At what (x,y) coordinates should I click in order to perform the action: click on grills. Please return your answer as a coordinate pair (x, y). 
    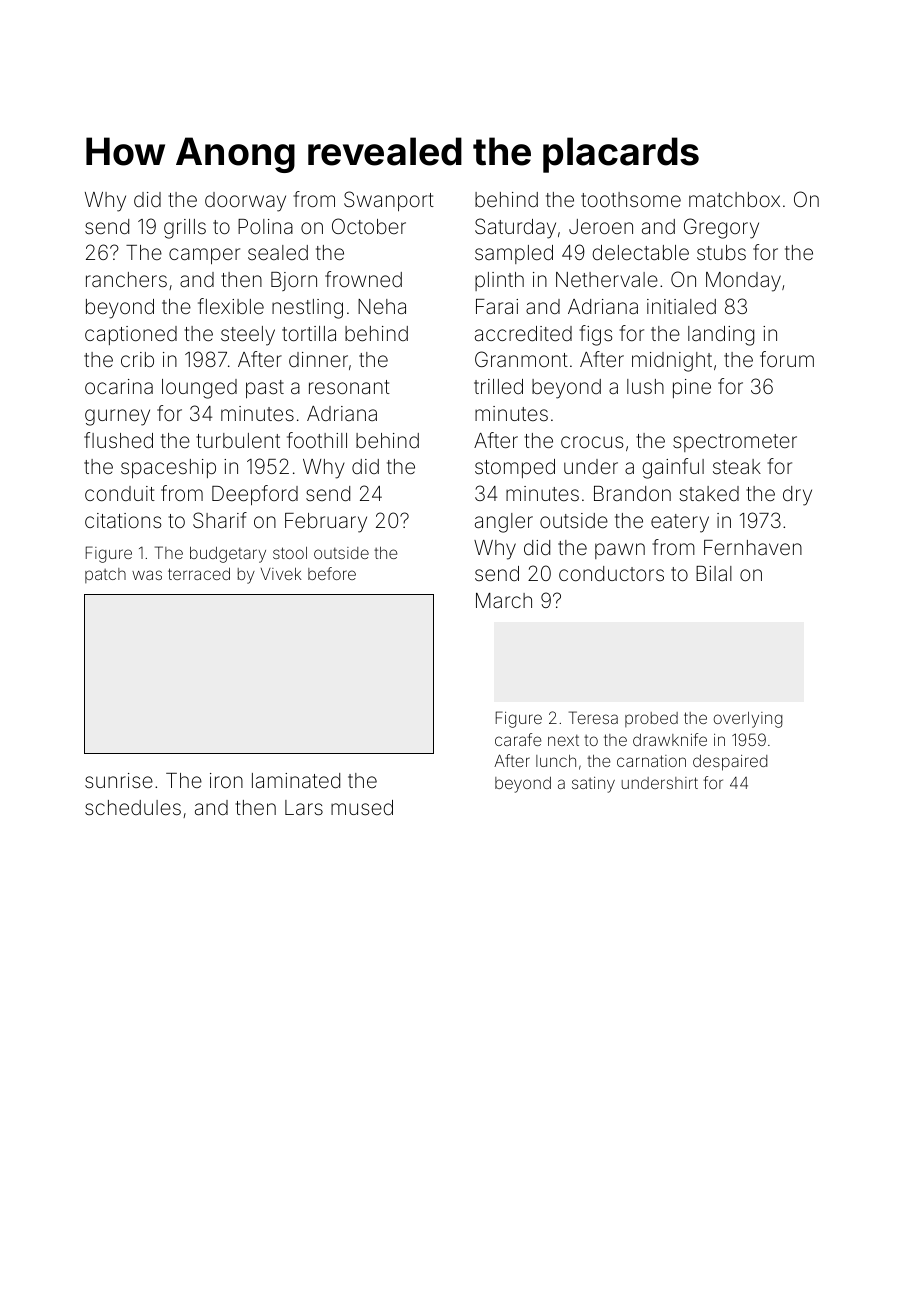
    Looking at the image, I should click on (185, 229).
